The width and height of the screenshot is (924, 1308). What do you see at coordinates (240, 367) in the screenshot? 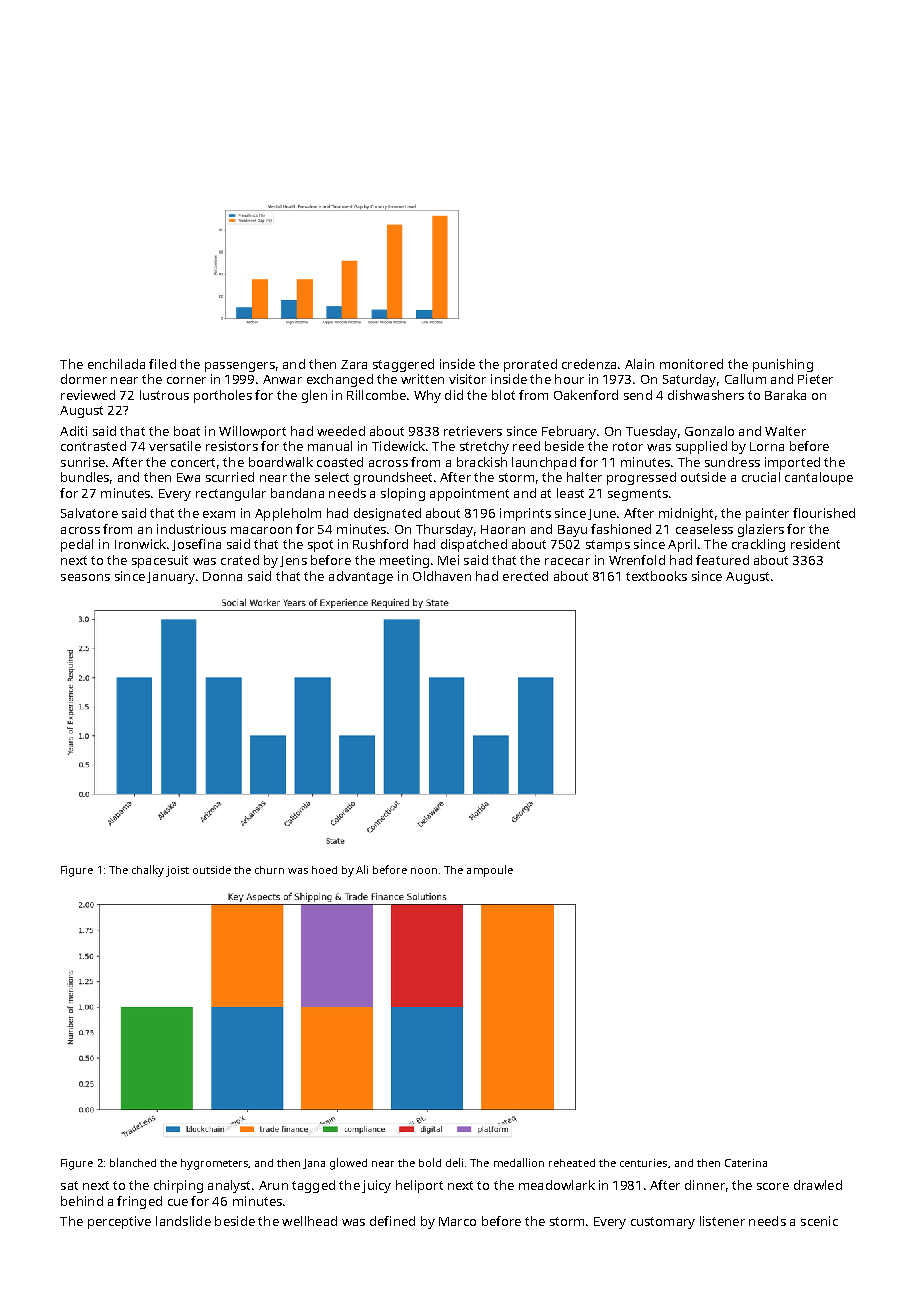
I see `passengers` at bounding box center [240, 367].
